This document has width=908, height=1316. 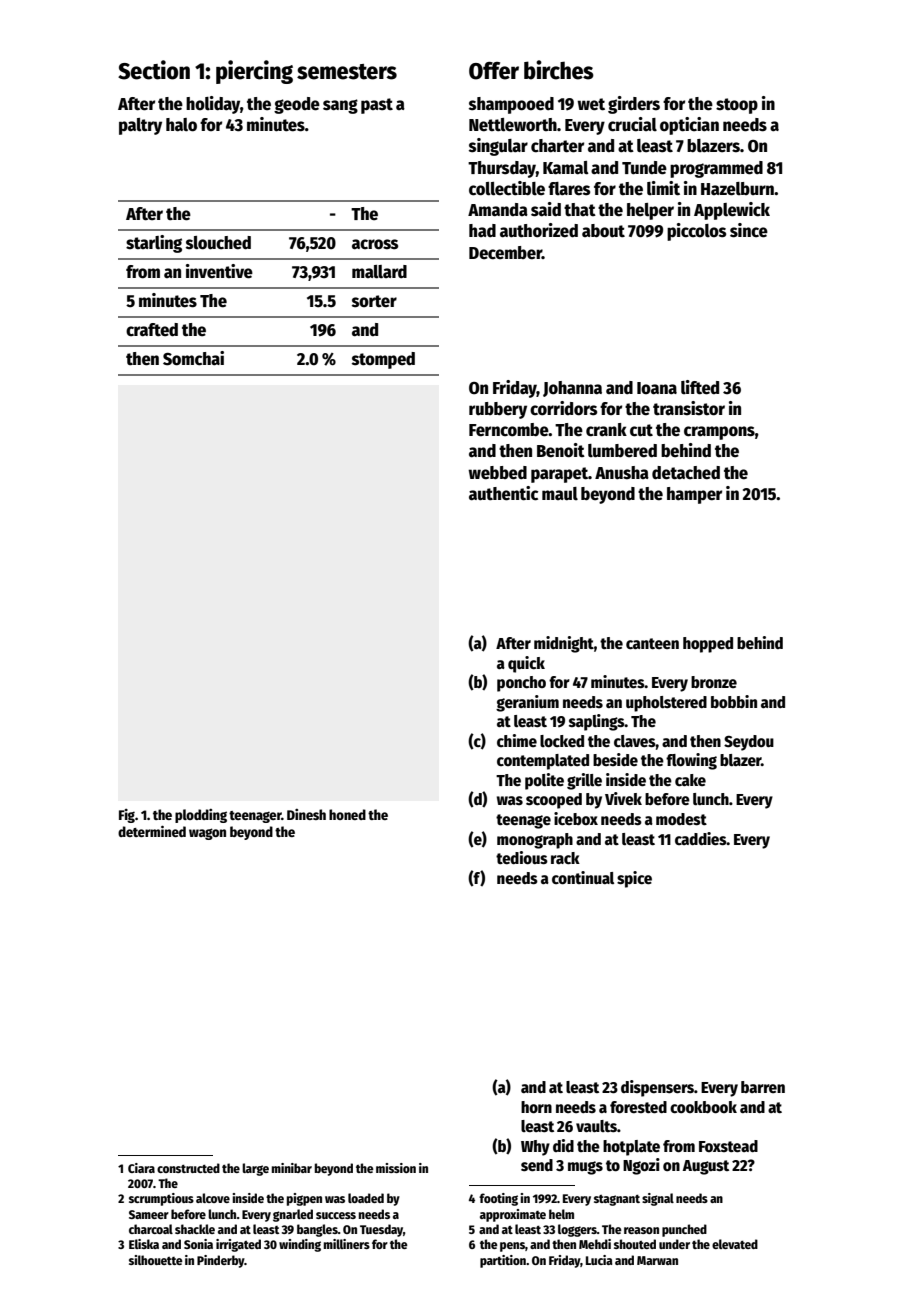 What do you see at coordinates (526, 664) in the document?
I see `quick` at bounding box center [526, 664].
